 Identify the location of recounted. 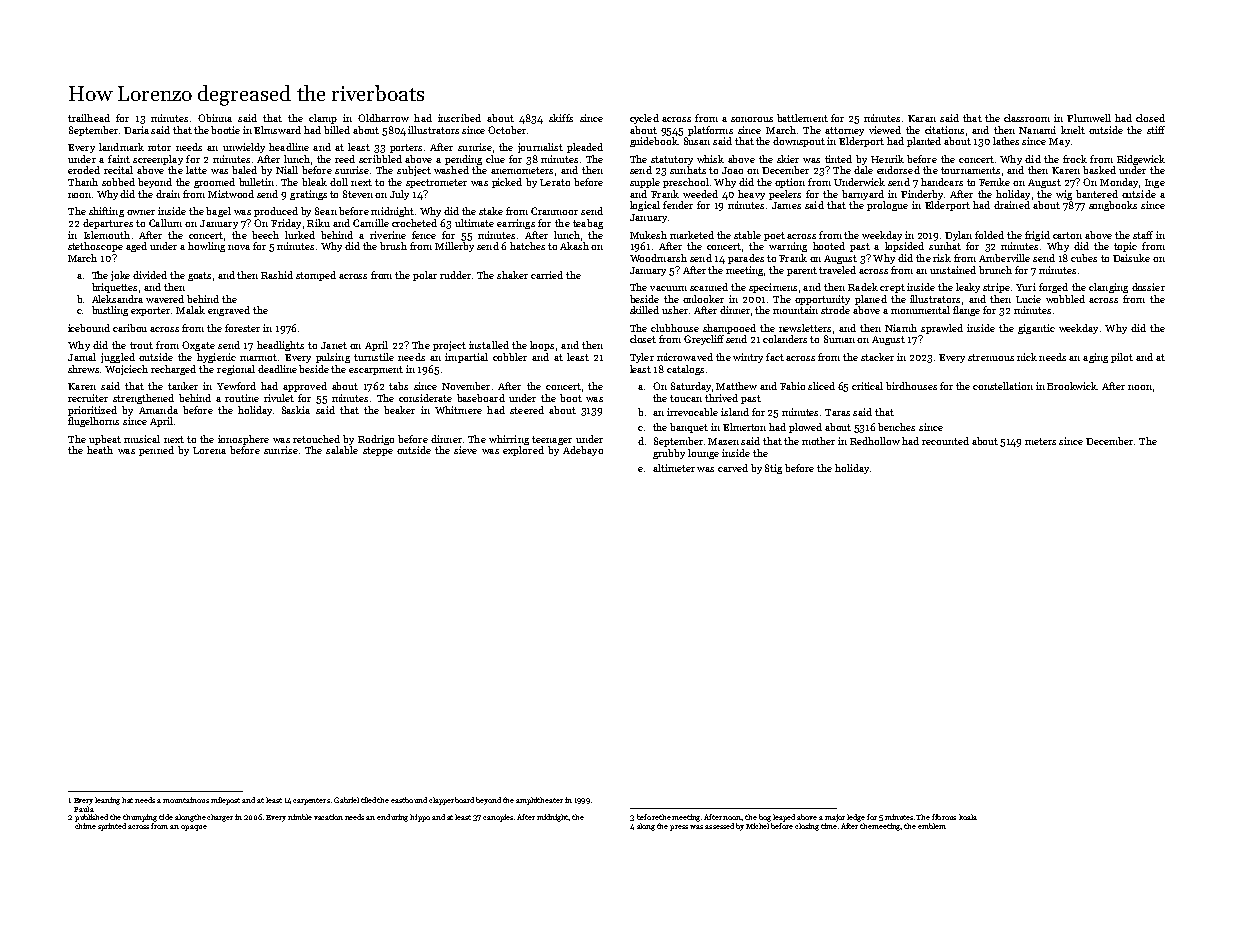
(945, 441).
